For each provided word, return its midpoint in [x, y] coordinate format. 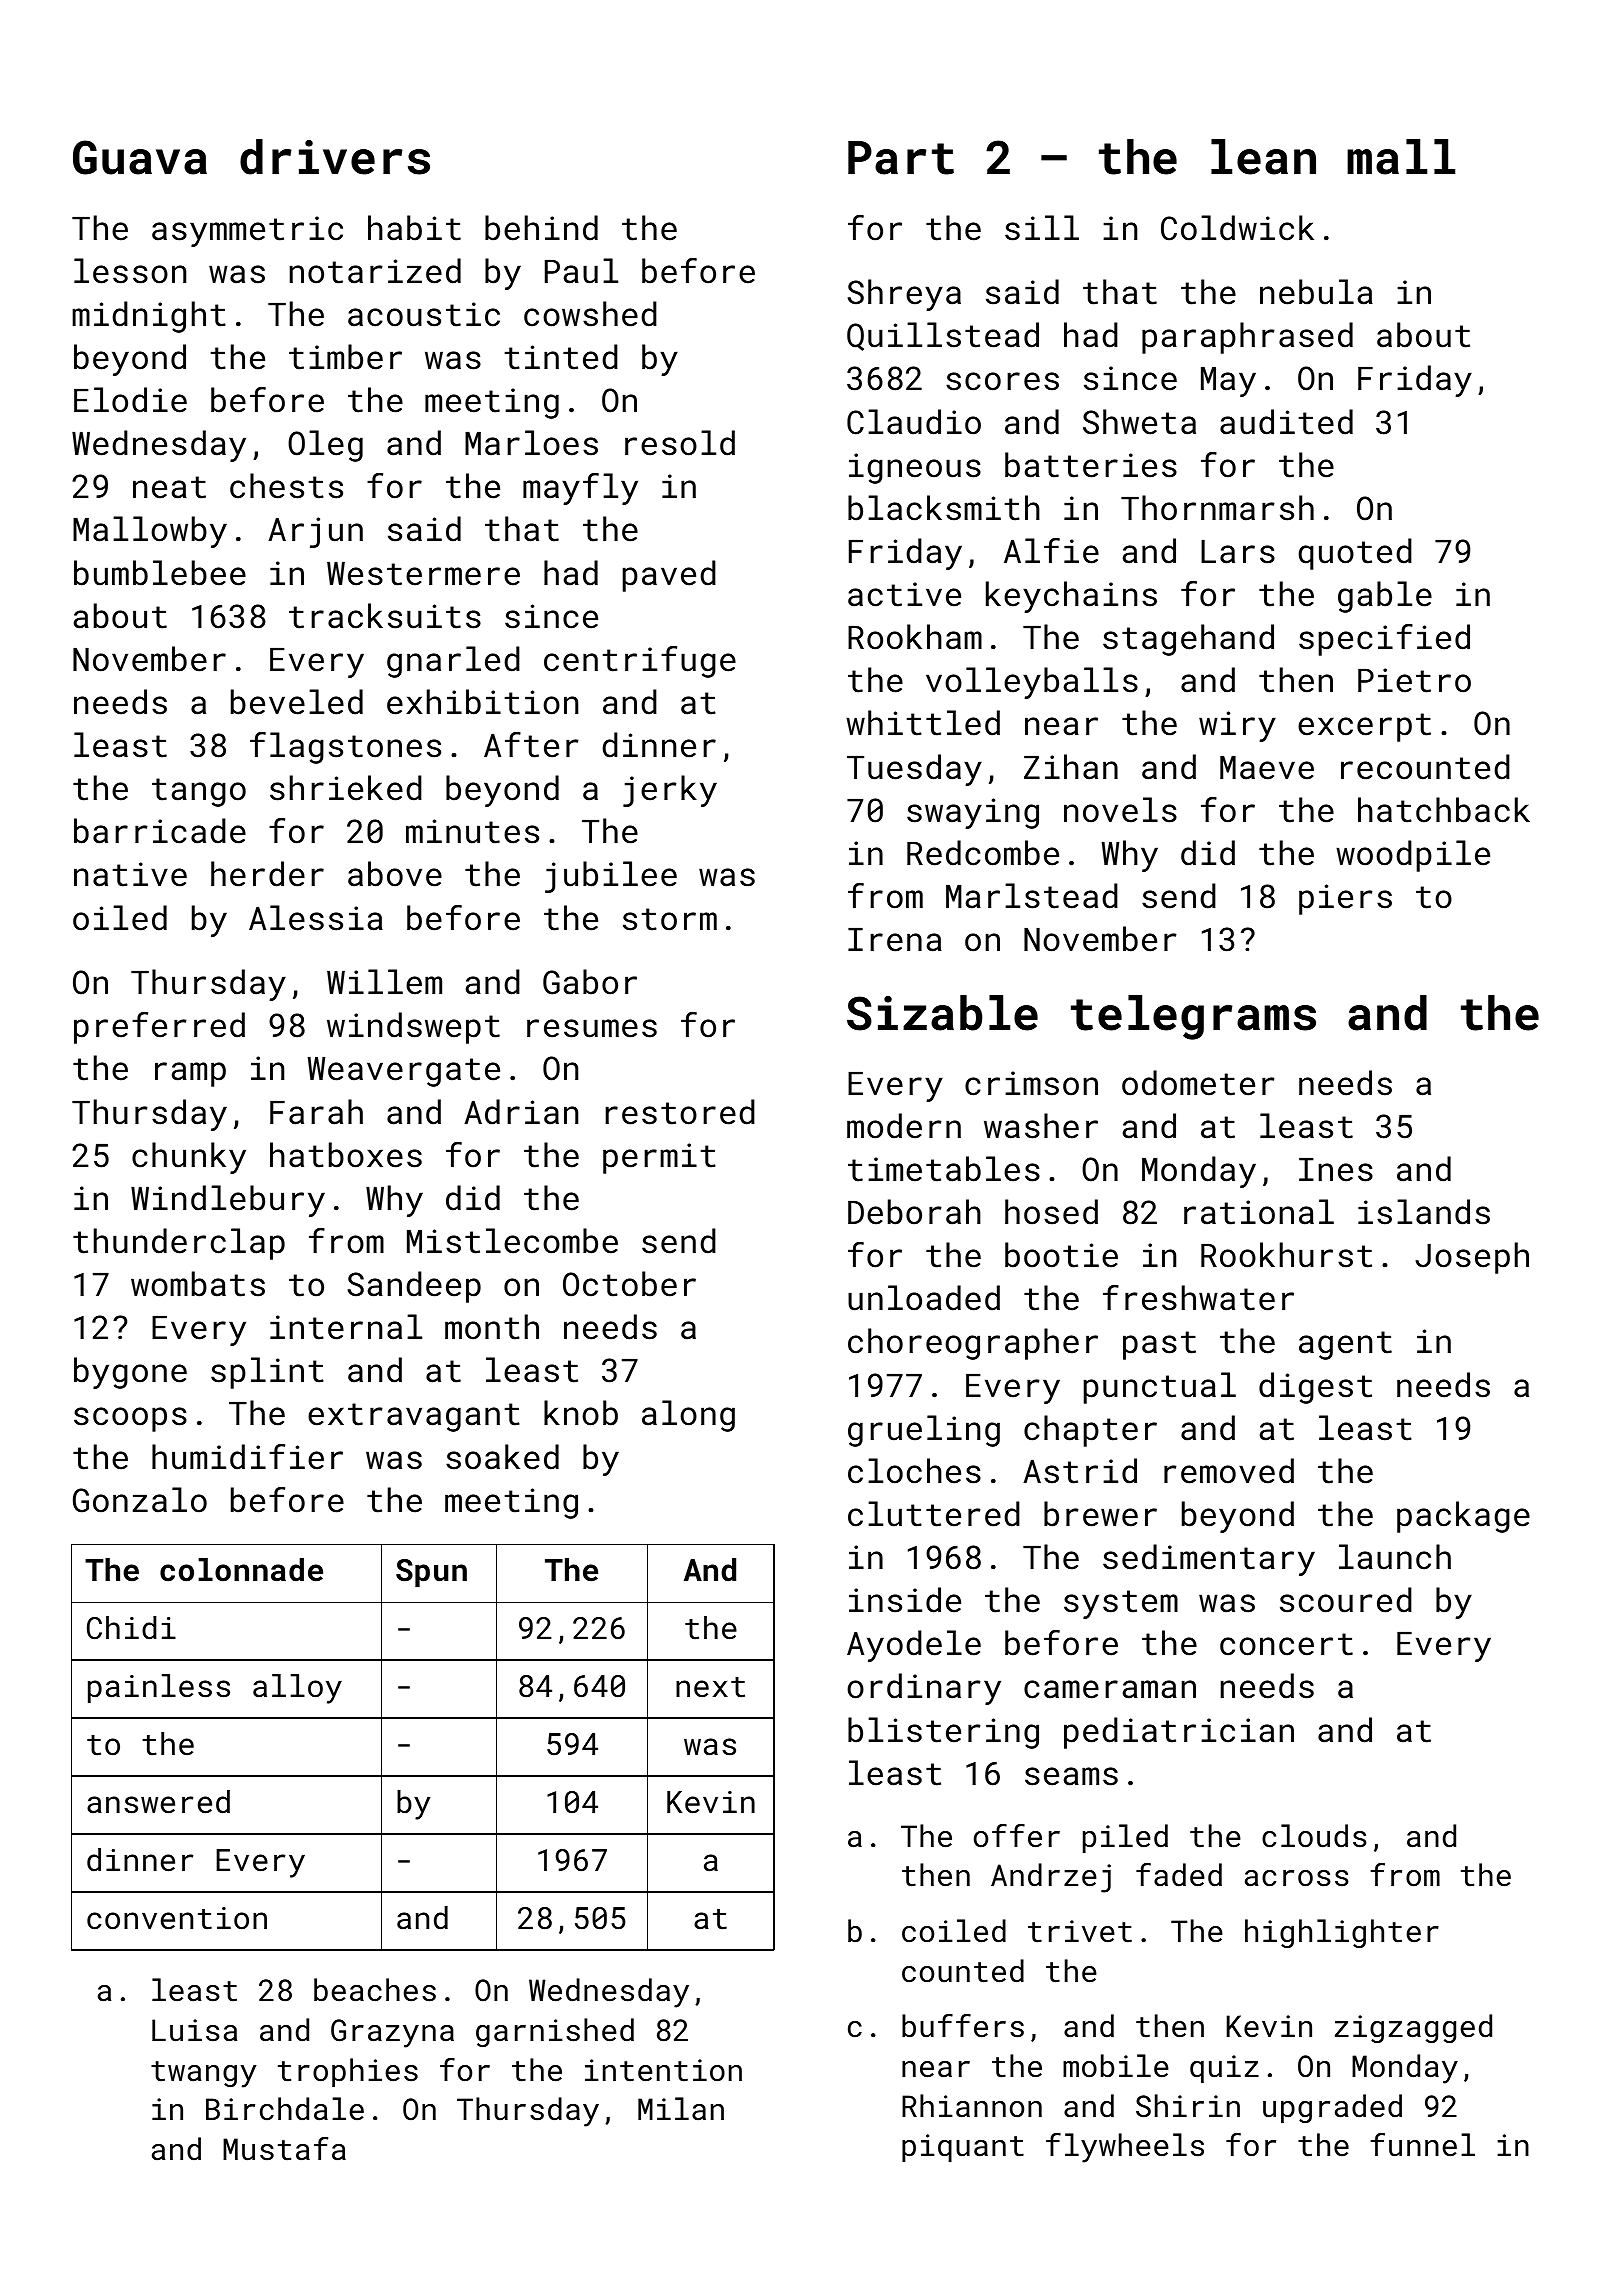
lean [1263, 157]
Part [901, 158]
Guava [140, 157]
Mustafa [284, 2149]
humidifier [247, 1457]
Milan [681, 2109]
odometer [1198, 1083]
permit [659, 1158]
